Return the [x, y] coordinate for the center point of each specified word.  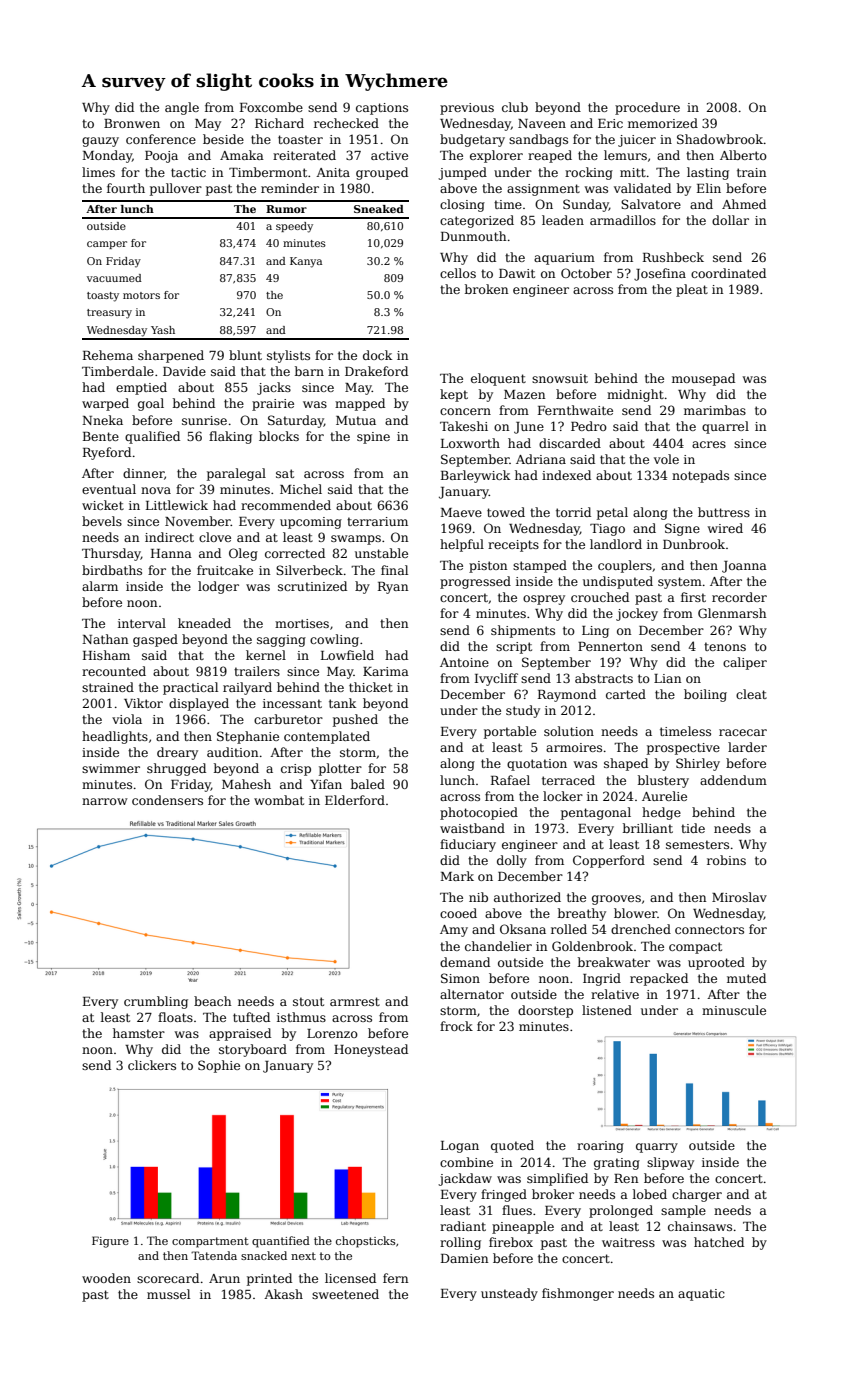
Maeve [461, 512]
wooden [106, 1278]
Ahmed [744, 204]
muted [746, 978]
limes [98, 172]
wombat [279, 800]
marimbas [715, 410]
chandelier [498, 946]
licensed [350, 1278]
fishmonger [578, 1294]
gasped [155, 640]
